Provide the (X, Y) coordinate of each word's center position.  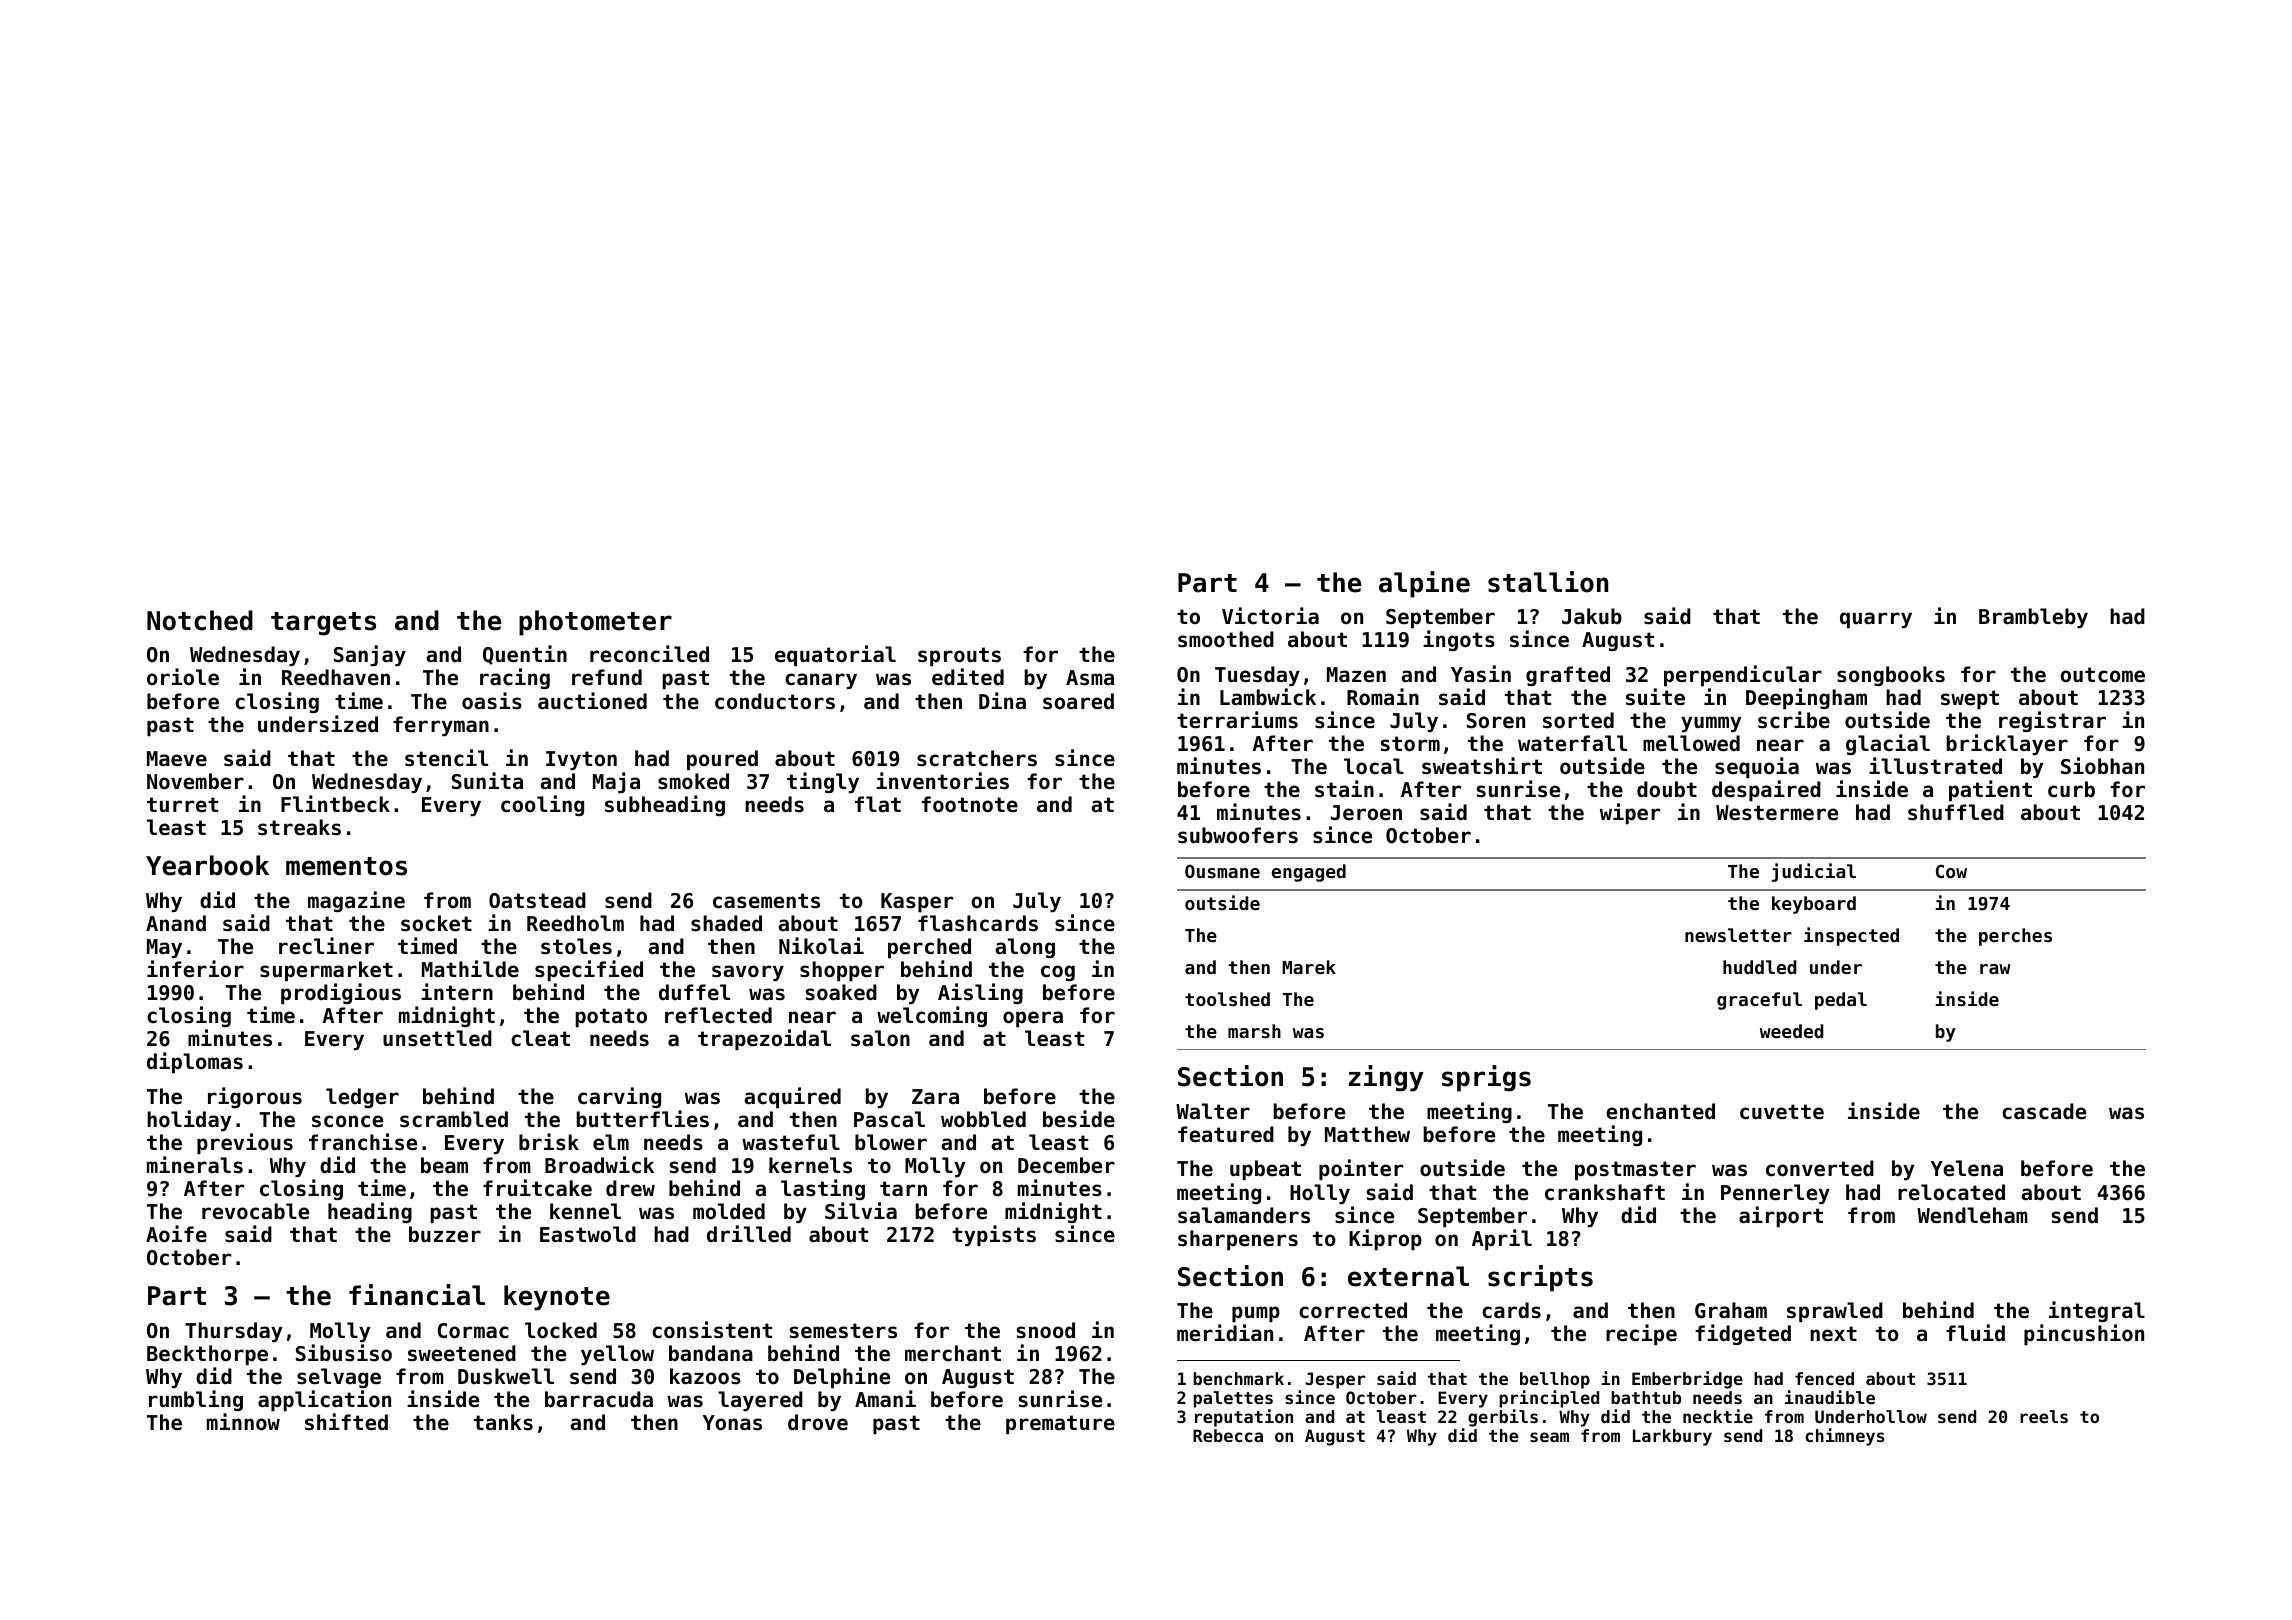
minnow (243, 1422)
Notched (200, 620)
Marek (1309, 967)
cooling (542, 805)
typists (994, 1235)
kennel (585, 1211)
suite (1655, 697)
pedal (1841, 1001)
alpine (1424, 584)
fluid (1975, 1332)
